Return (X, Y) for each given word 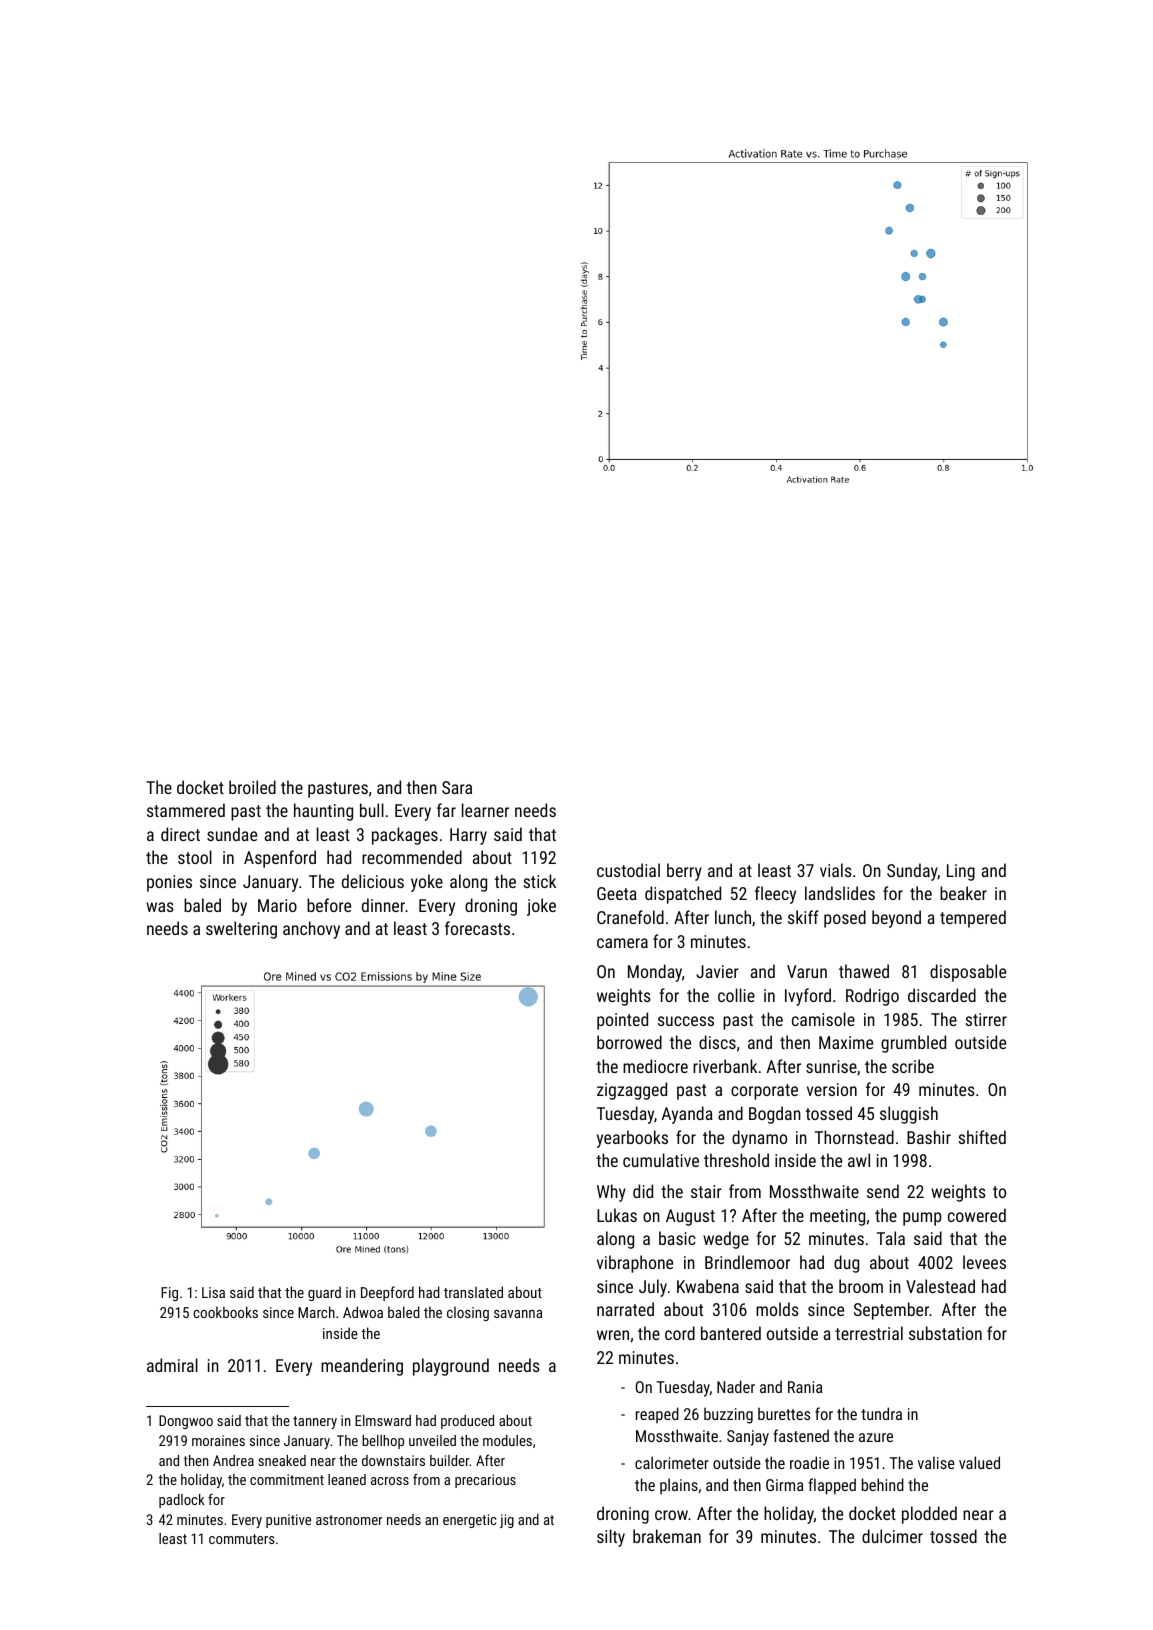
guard (324, 1293)
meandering (362, 1367)
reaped (657, 1415)
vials (836, 870)
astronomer (349, 1520)
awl (859, 1160)
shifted (982, 1137)
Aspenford (280, 859)
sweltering (241, 930)
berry (684, 872)
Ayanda (687, 1115)
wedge (726, 1240)
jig (507, 1521)
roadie (809, 1462)
